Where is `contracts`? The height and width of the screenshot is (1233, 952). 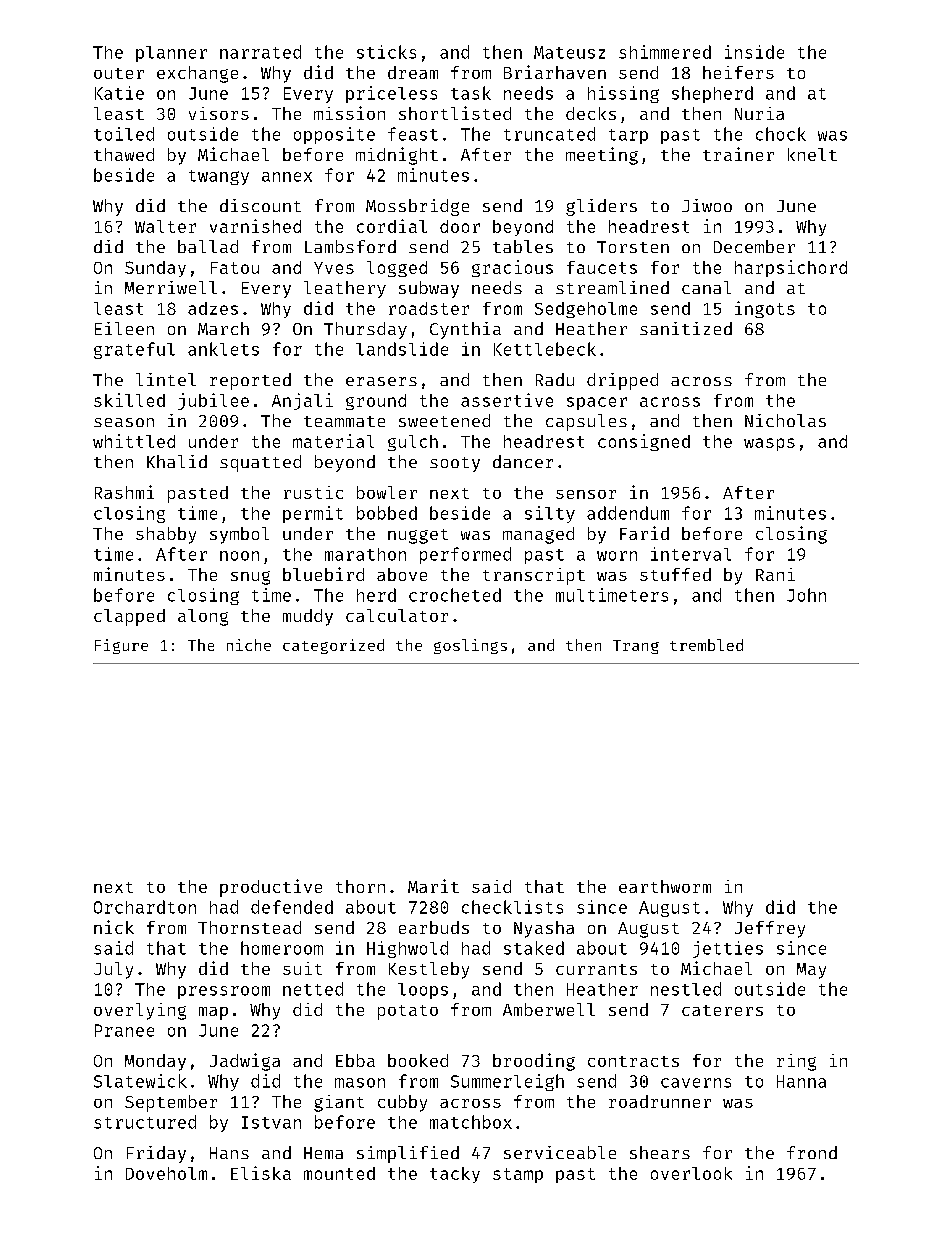 contracts is located at coordinates (633, 1061).
